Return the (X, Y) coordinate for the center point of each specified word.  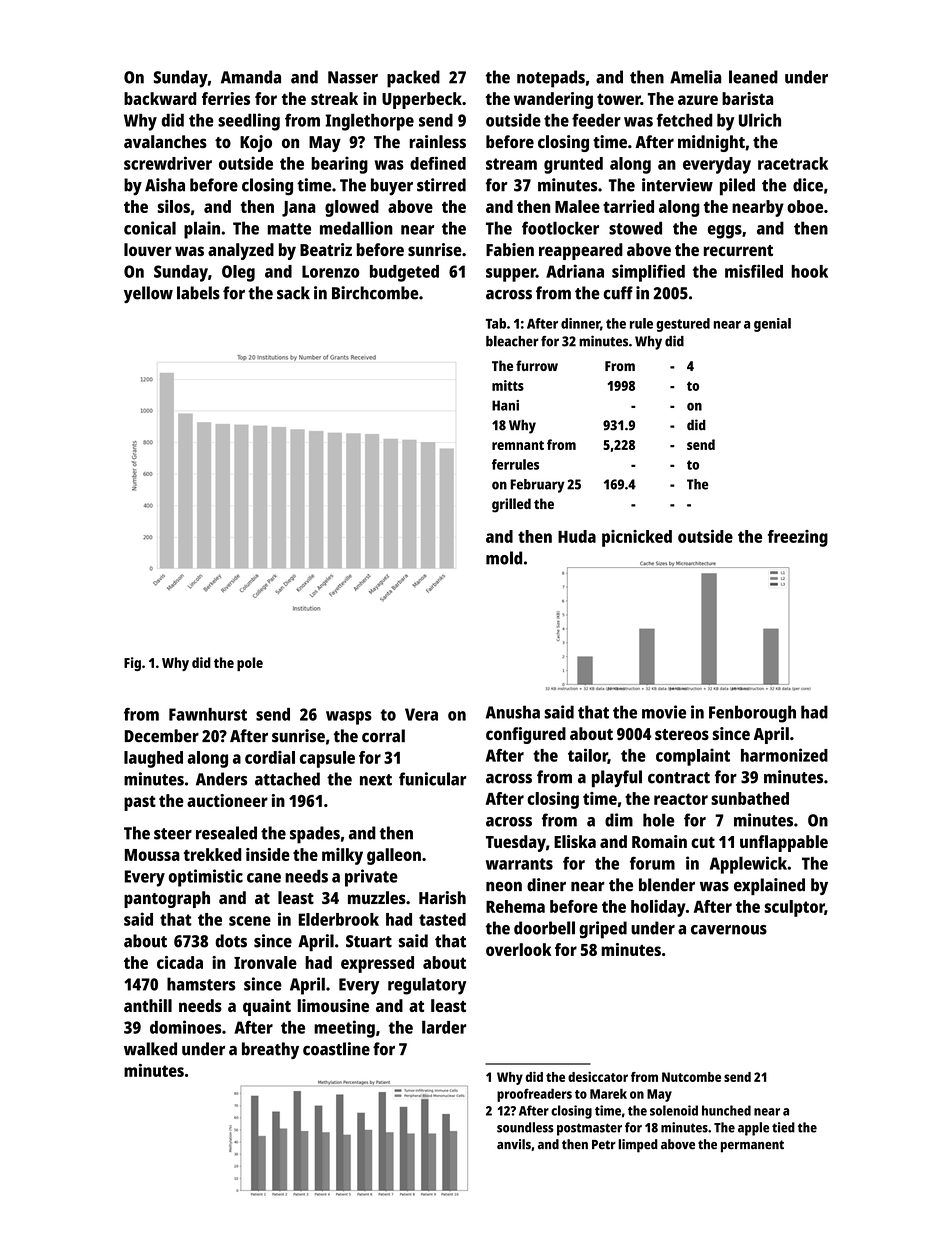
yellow (148, 294)
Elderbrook (339, 919)
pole (250, 664)
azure (698, 100)
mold (504, 558)
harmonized (784, 755)
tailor (588, 756)
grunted (573, 165)
